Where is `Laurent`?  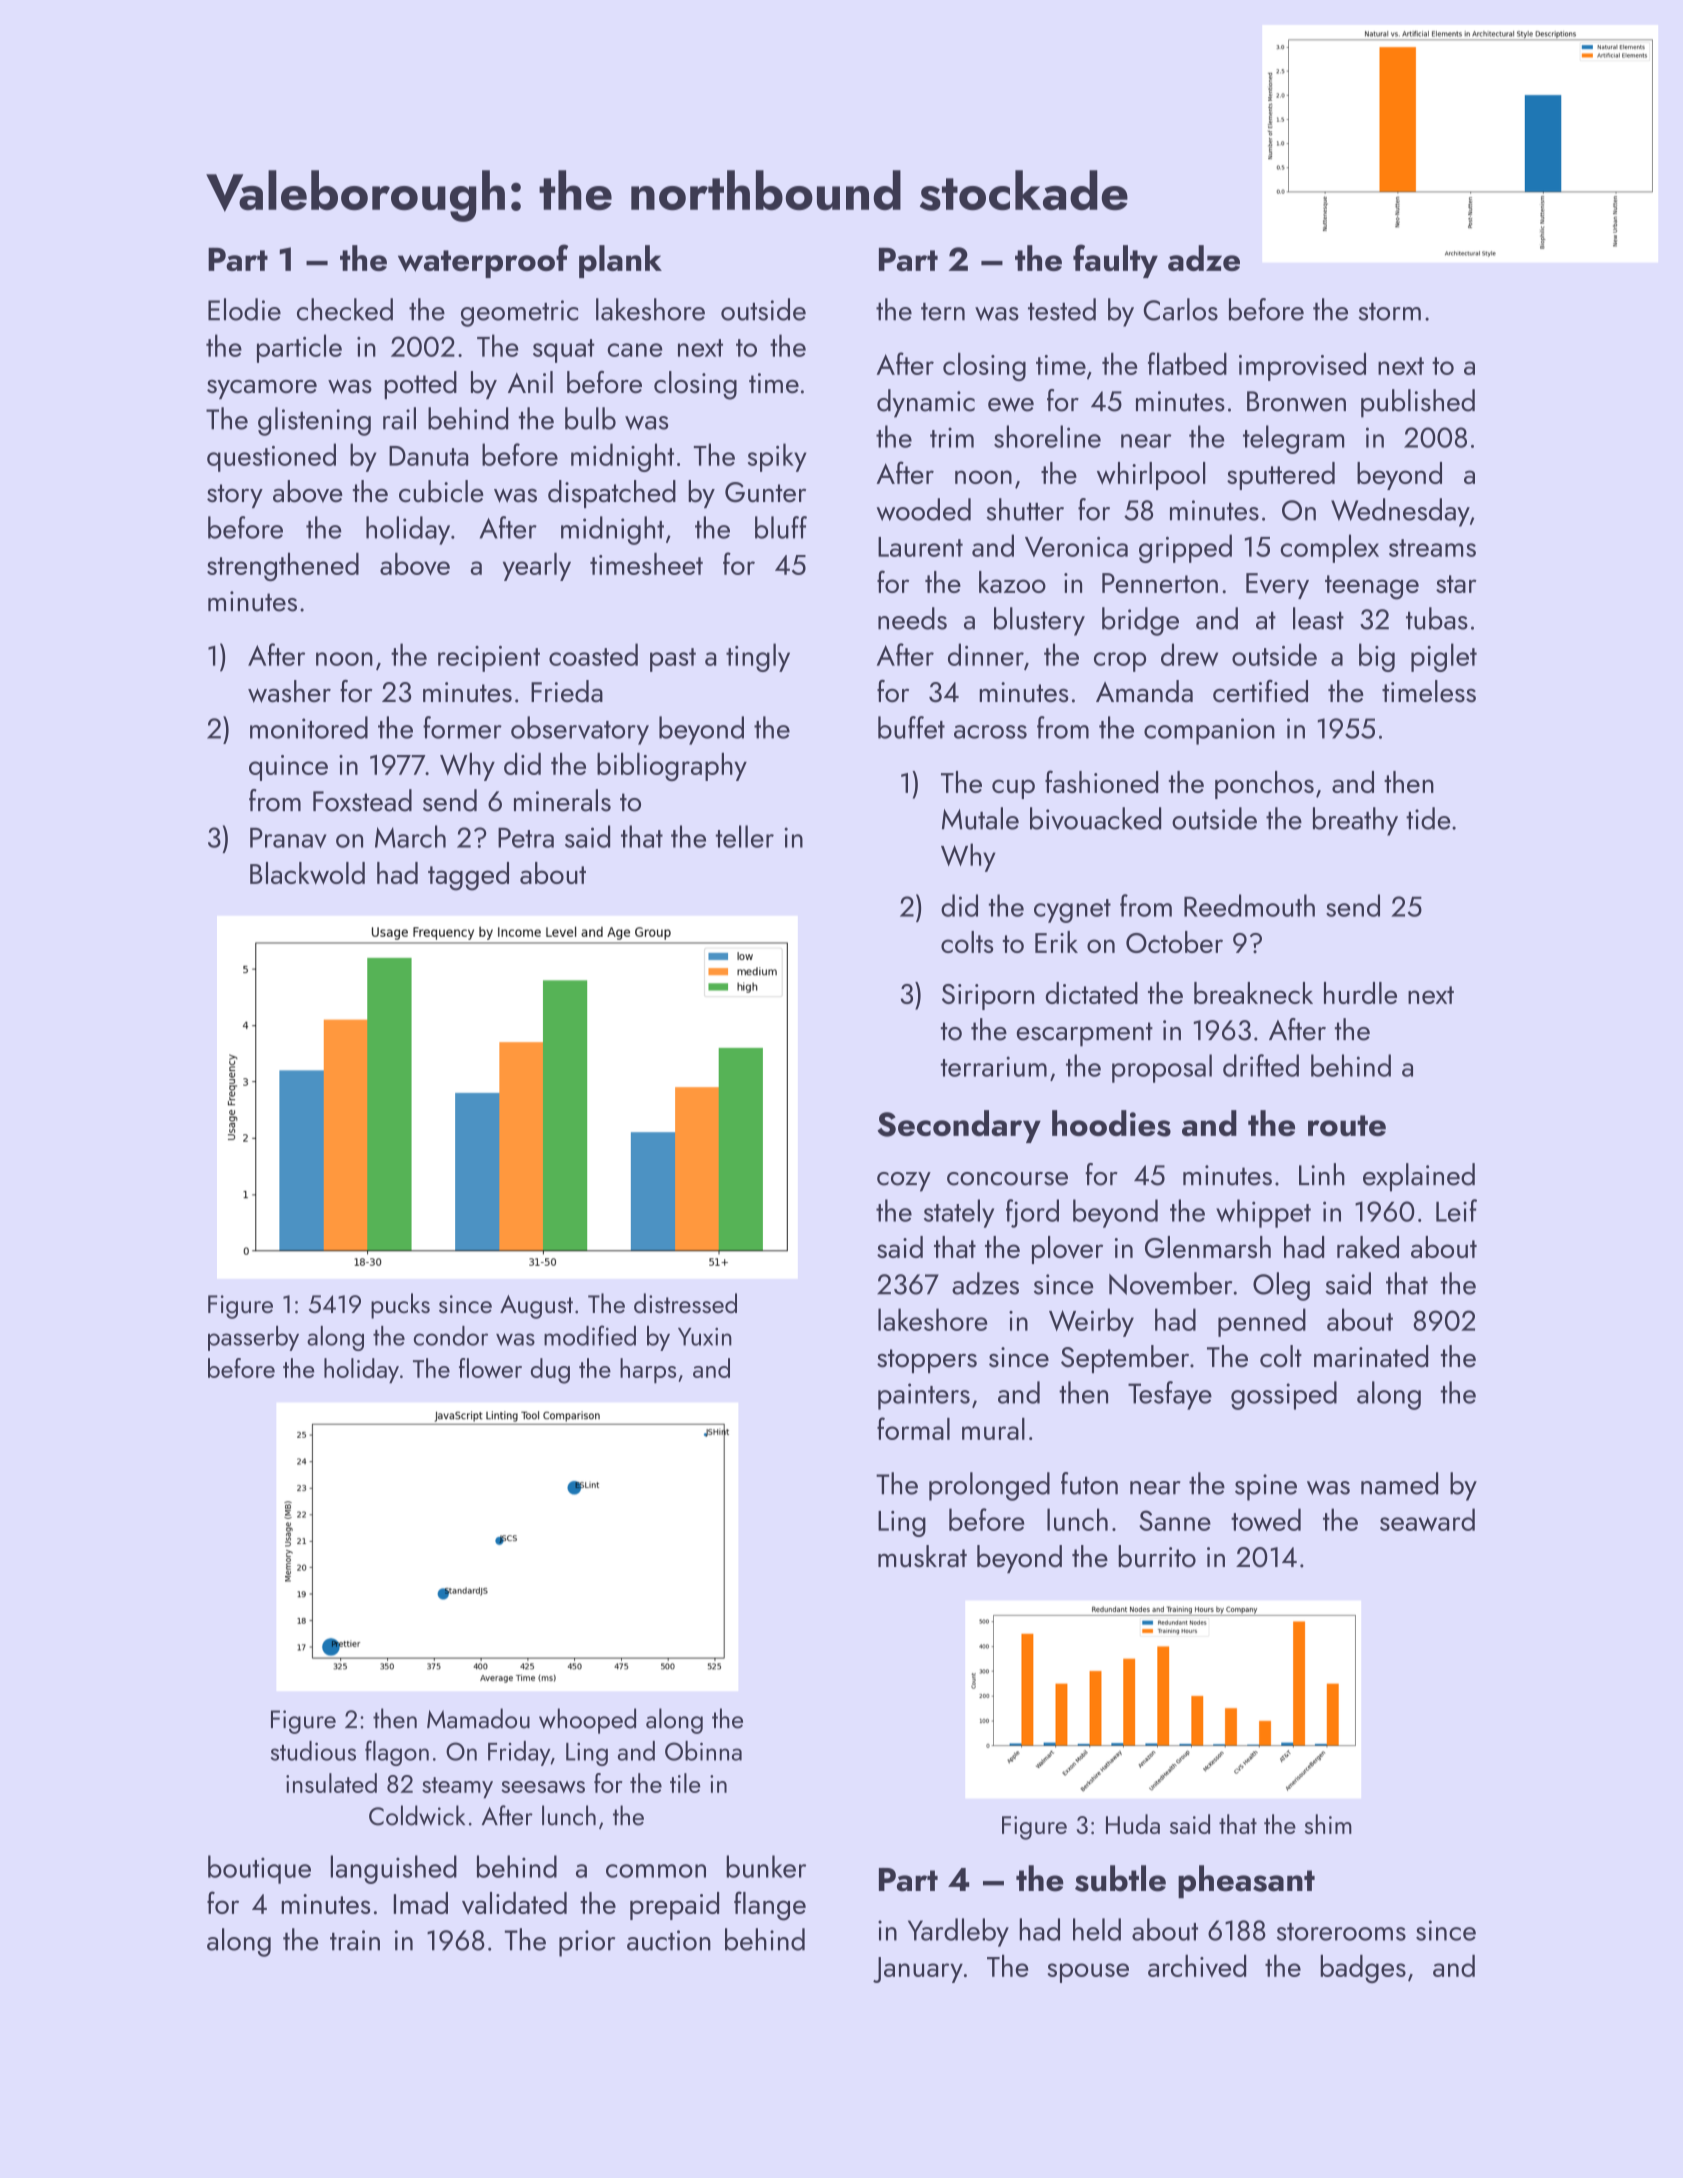
Laurent is located at coordinates (920, 547).
